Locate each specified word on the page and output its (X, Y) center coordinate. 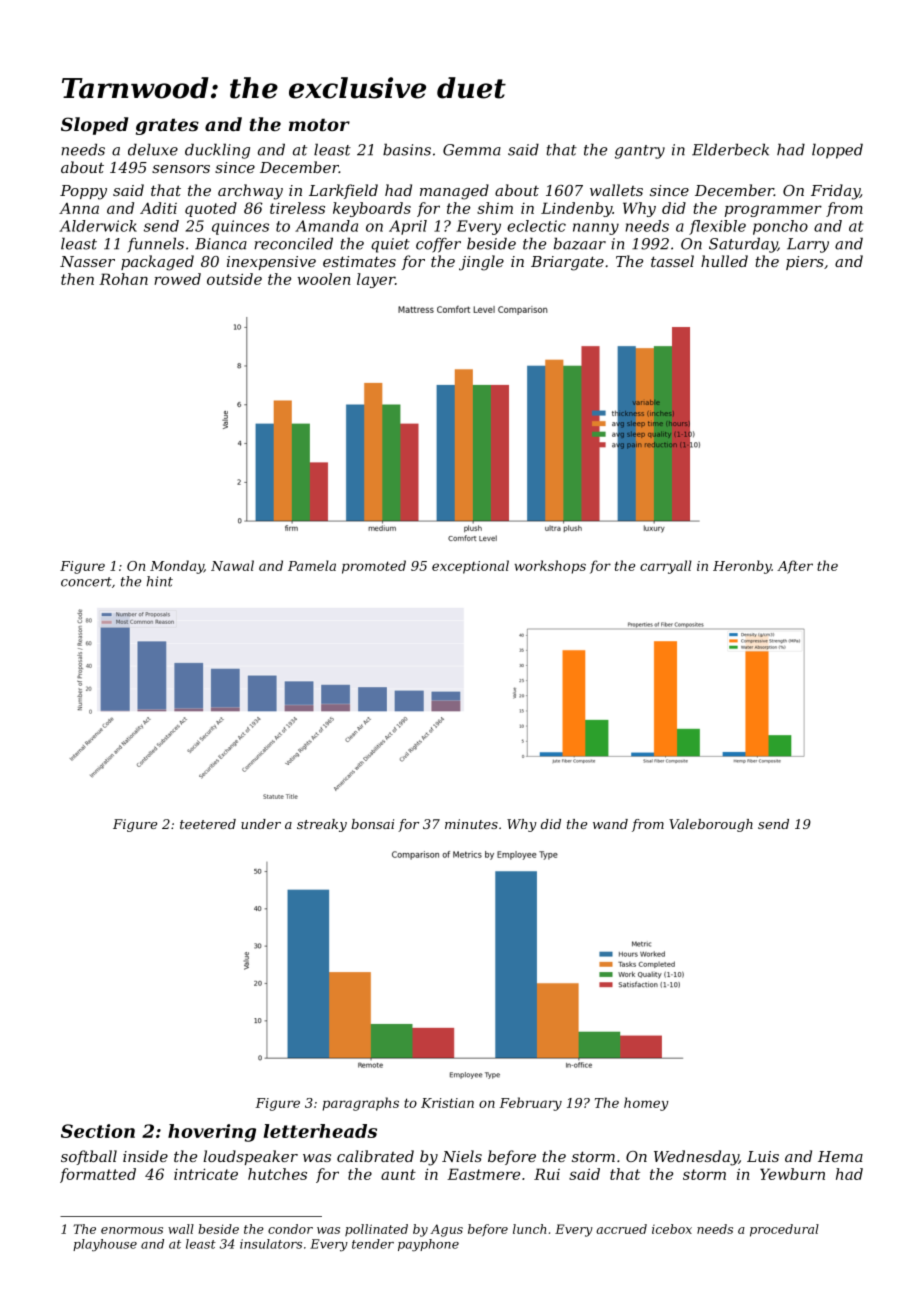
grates (167, 126)
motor (319, 124)
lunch (529, 1229)
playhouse (105, 1245)
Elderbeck (730, 149)
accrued (621, 1229)
